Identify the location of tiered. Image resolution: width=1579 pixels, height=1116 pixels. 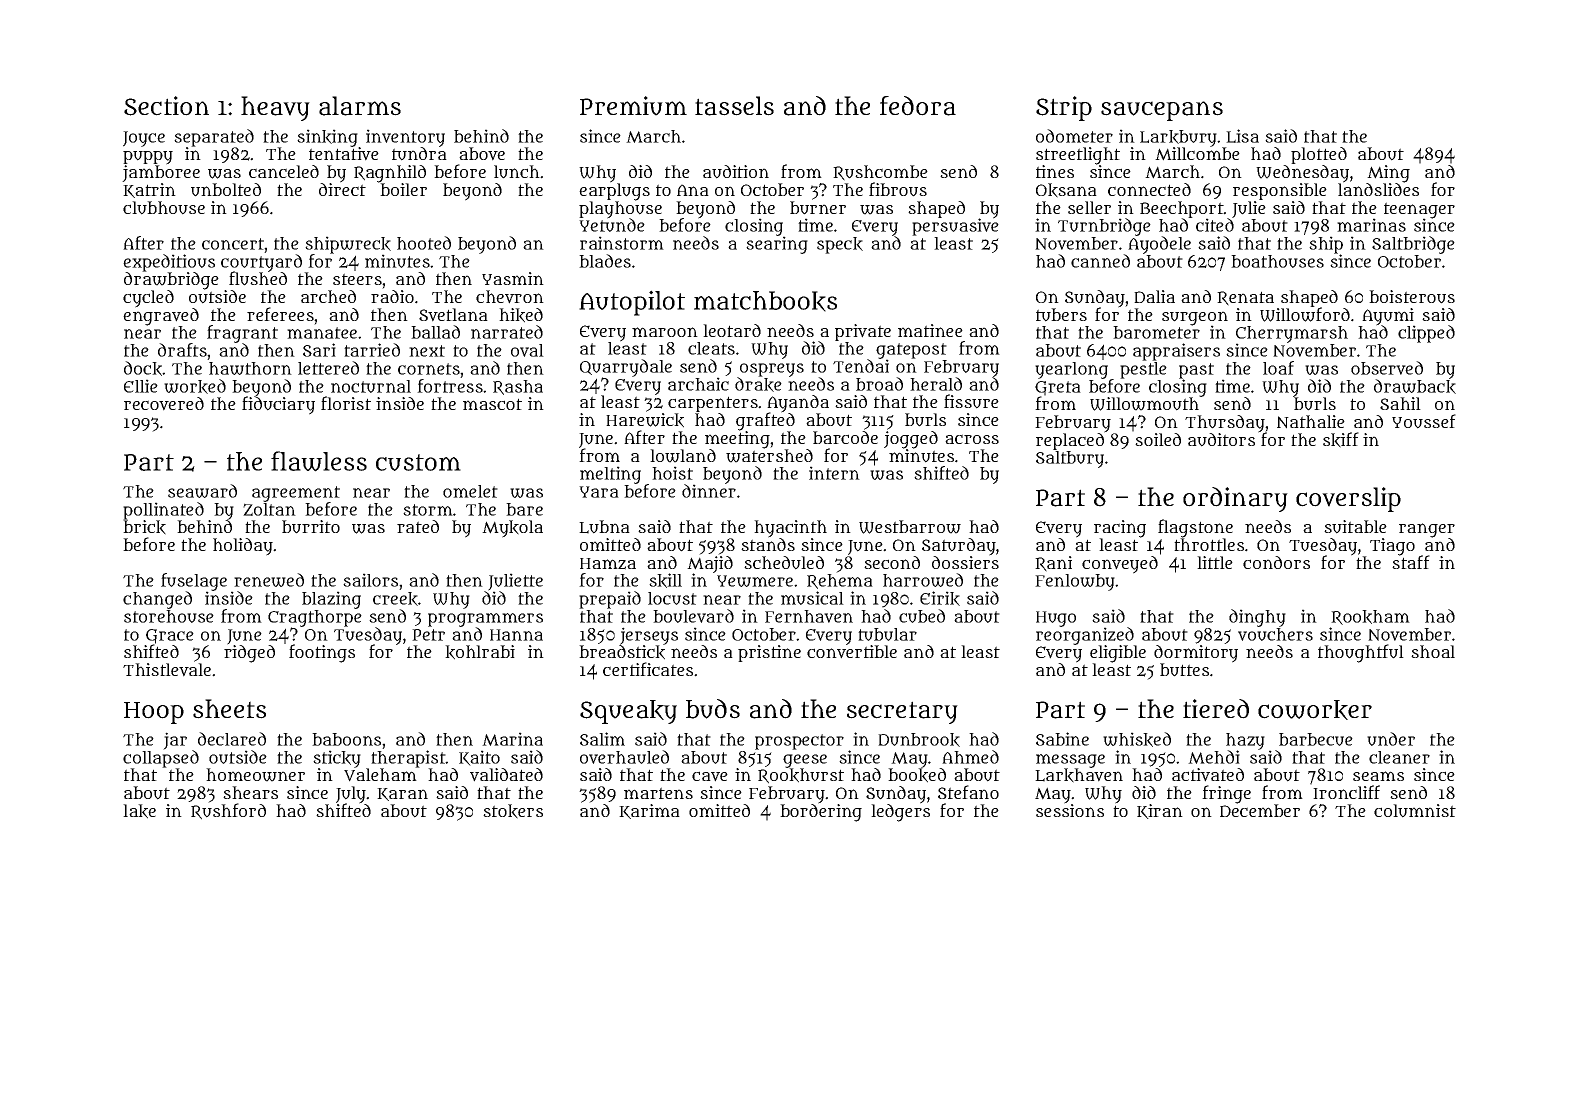
(1216, 709).
